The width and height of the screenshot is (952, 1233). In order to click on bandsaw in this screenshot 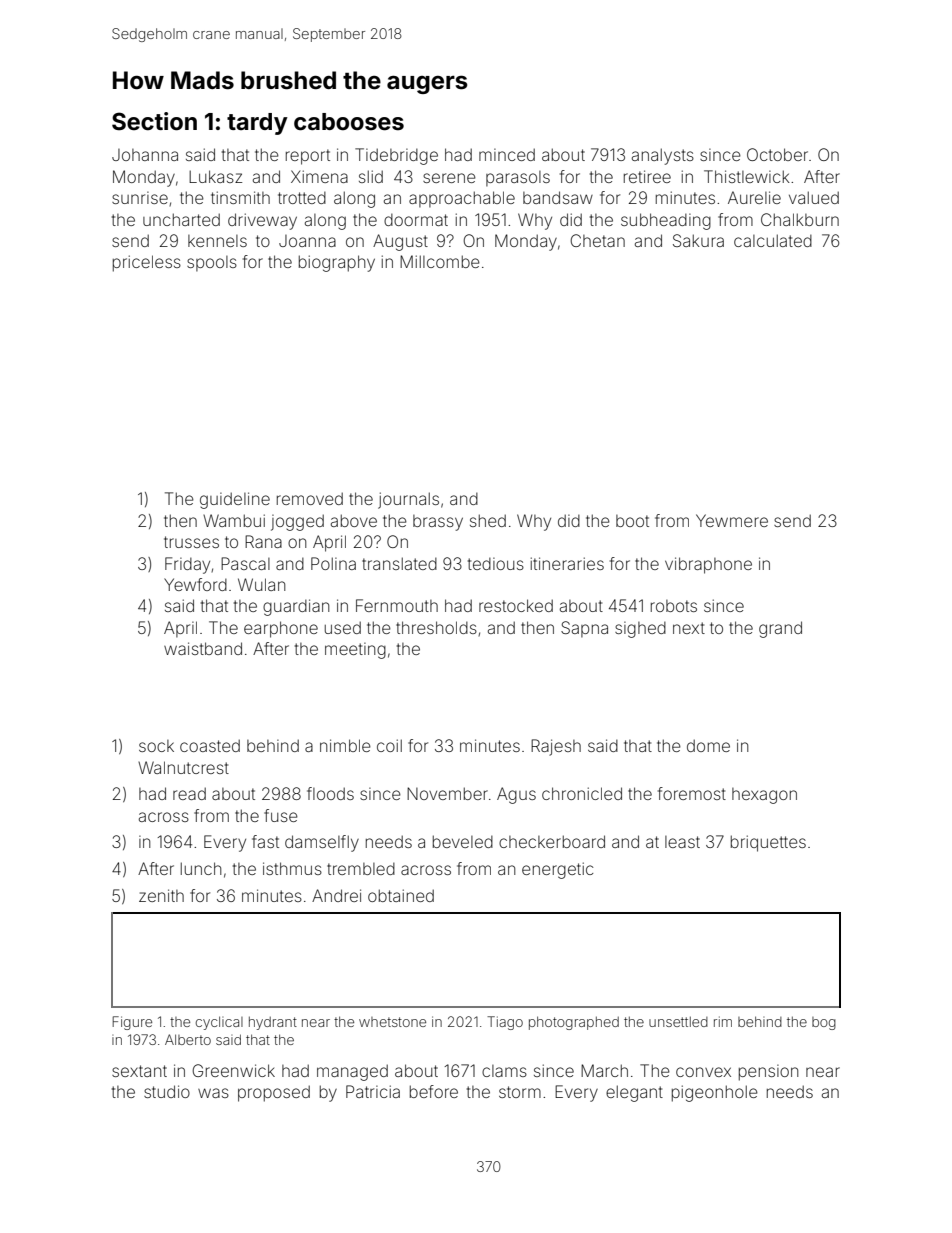, I will do `click(558, 197)`.
